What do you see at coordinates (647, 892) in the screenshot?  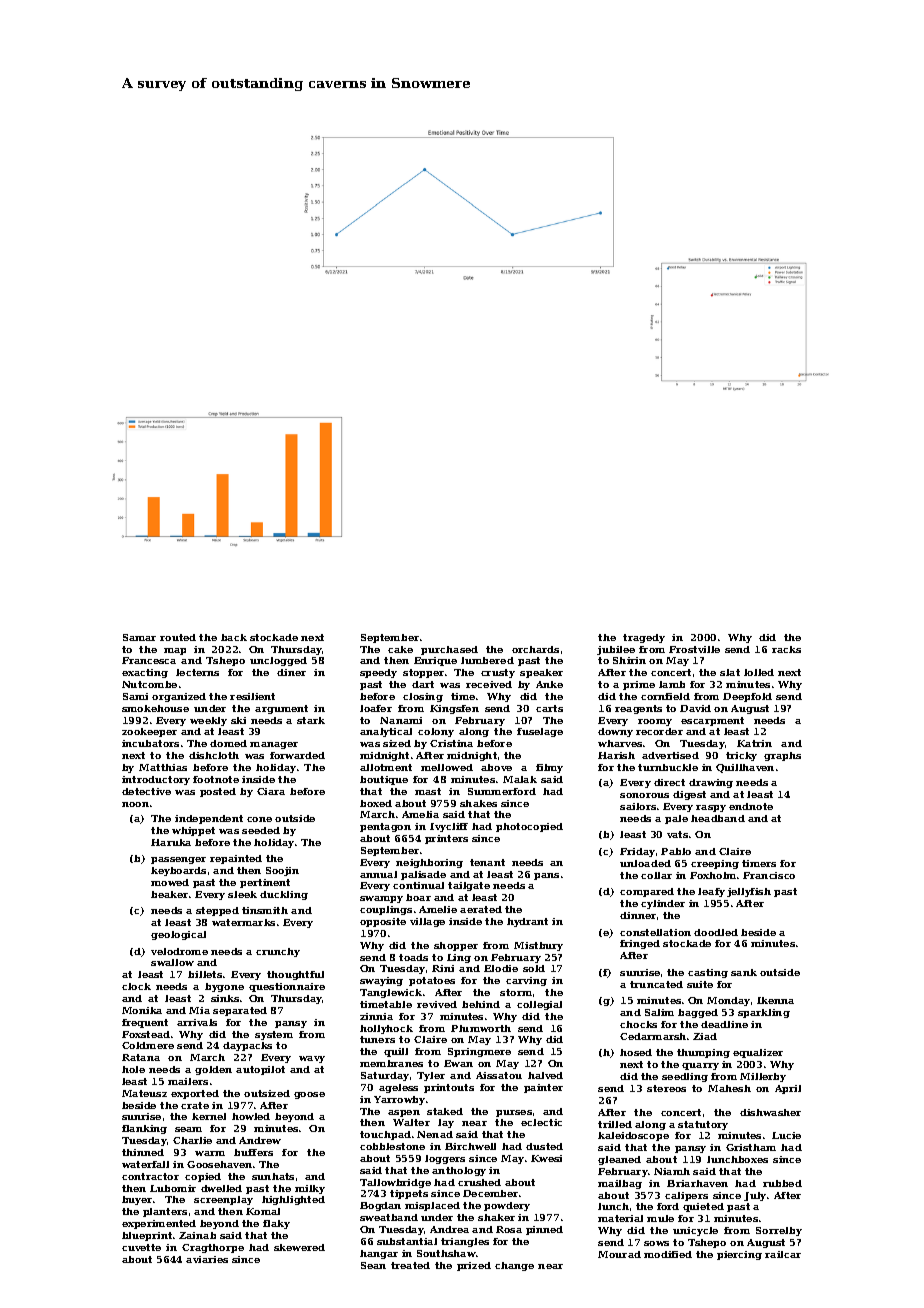 I see `compared` at bounding box center [647, 892].
